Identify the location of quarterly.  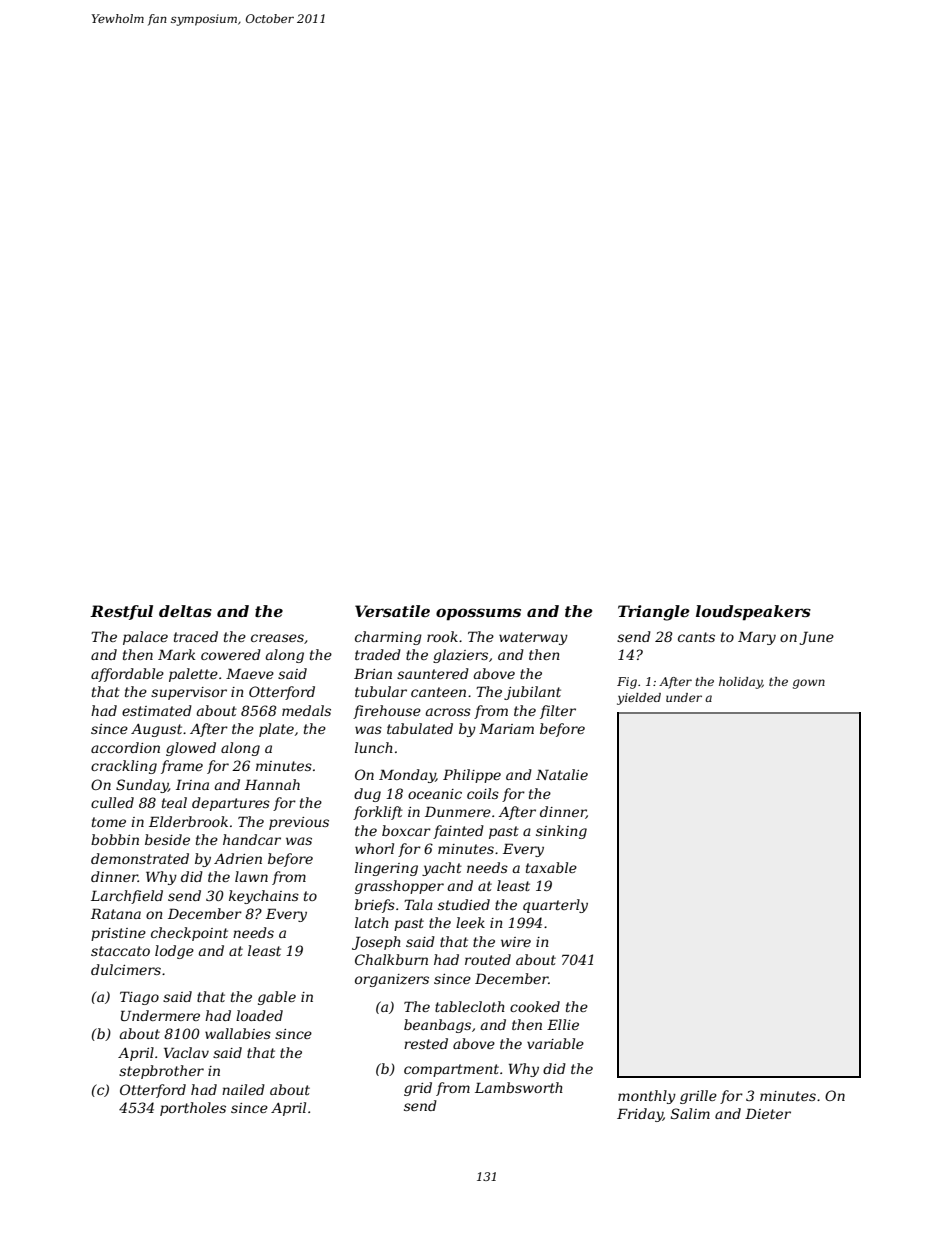
(555, 906).
